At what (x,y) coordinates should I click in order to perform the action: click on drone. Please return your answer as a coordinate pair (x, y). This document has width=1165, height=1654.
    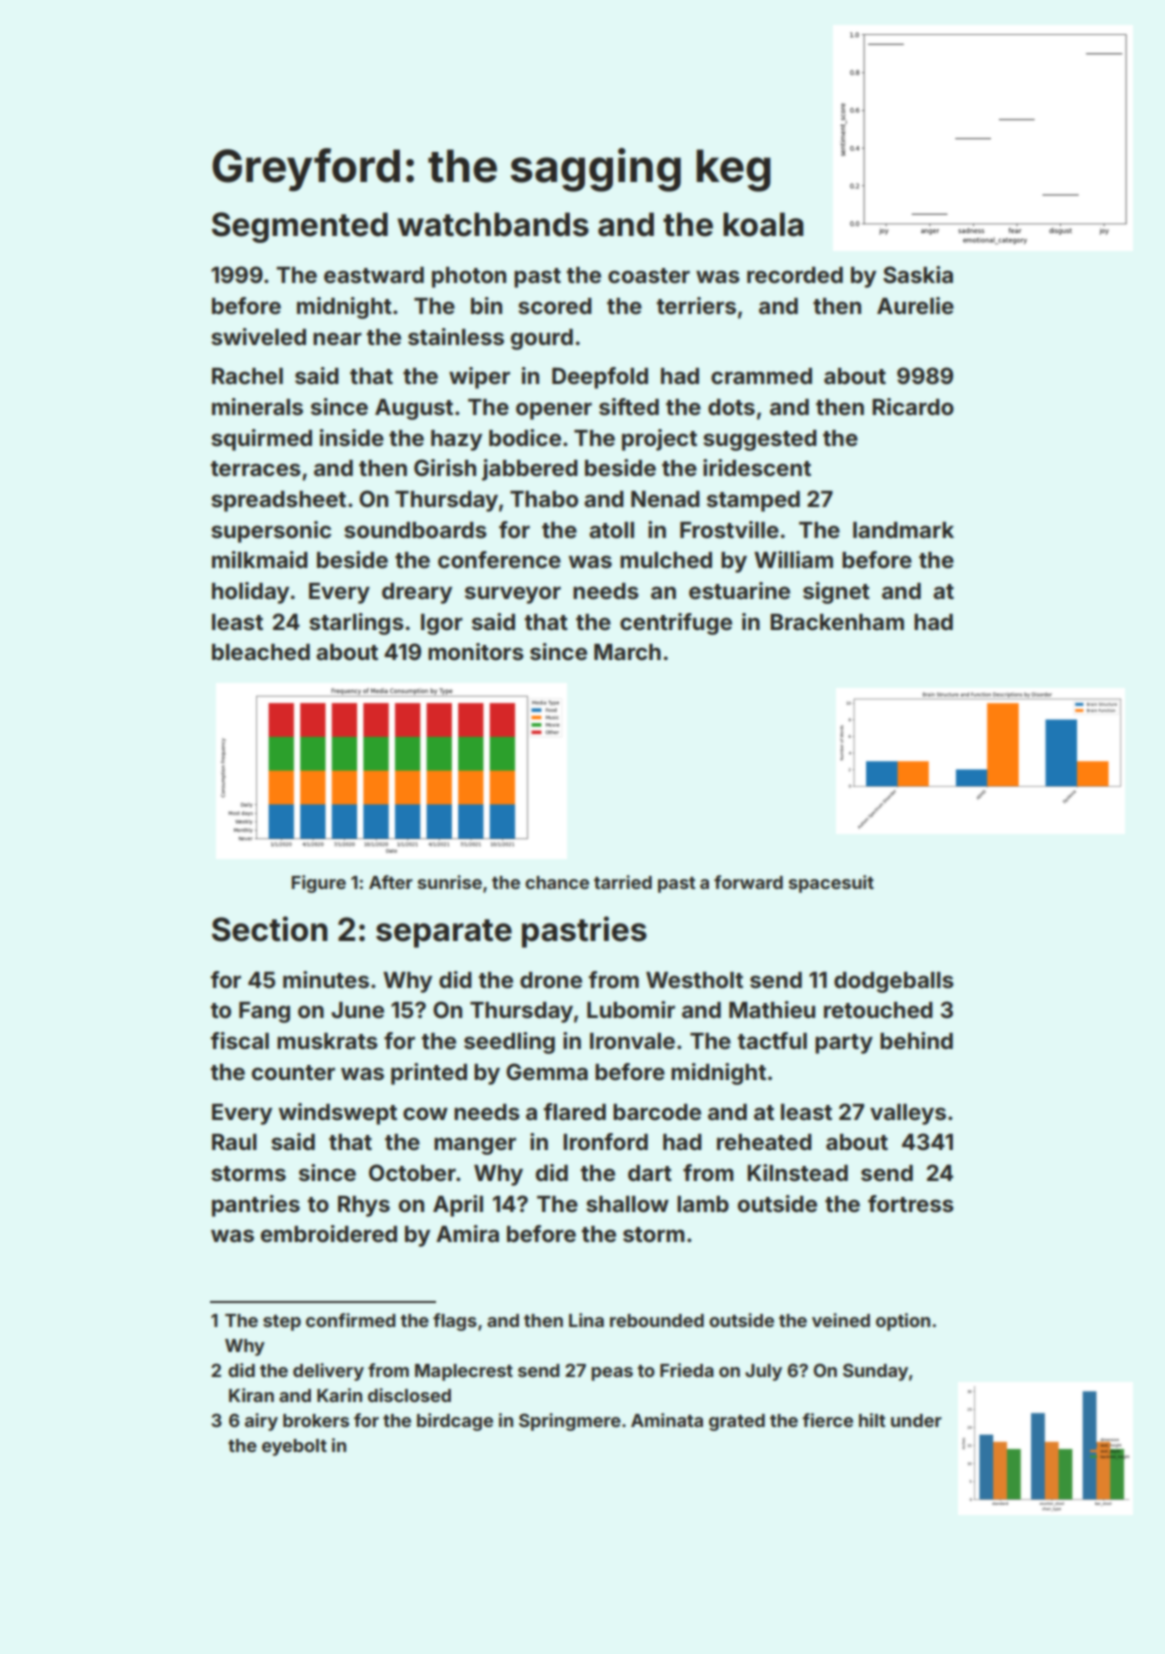
    Looking at the image, I should click on (551, 980).
